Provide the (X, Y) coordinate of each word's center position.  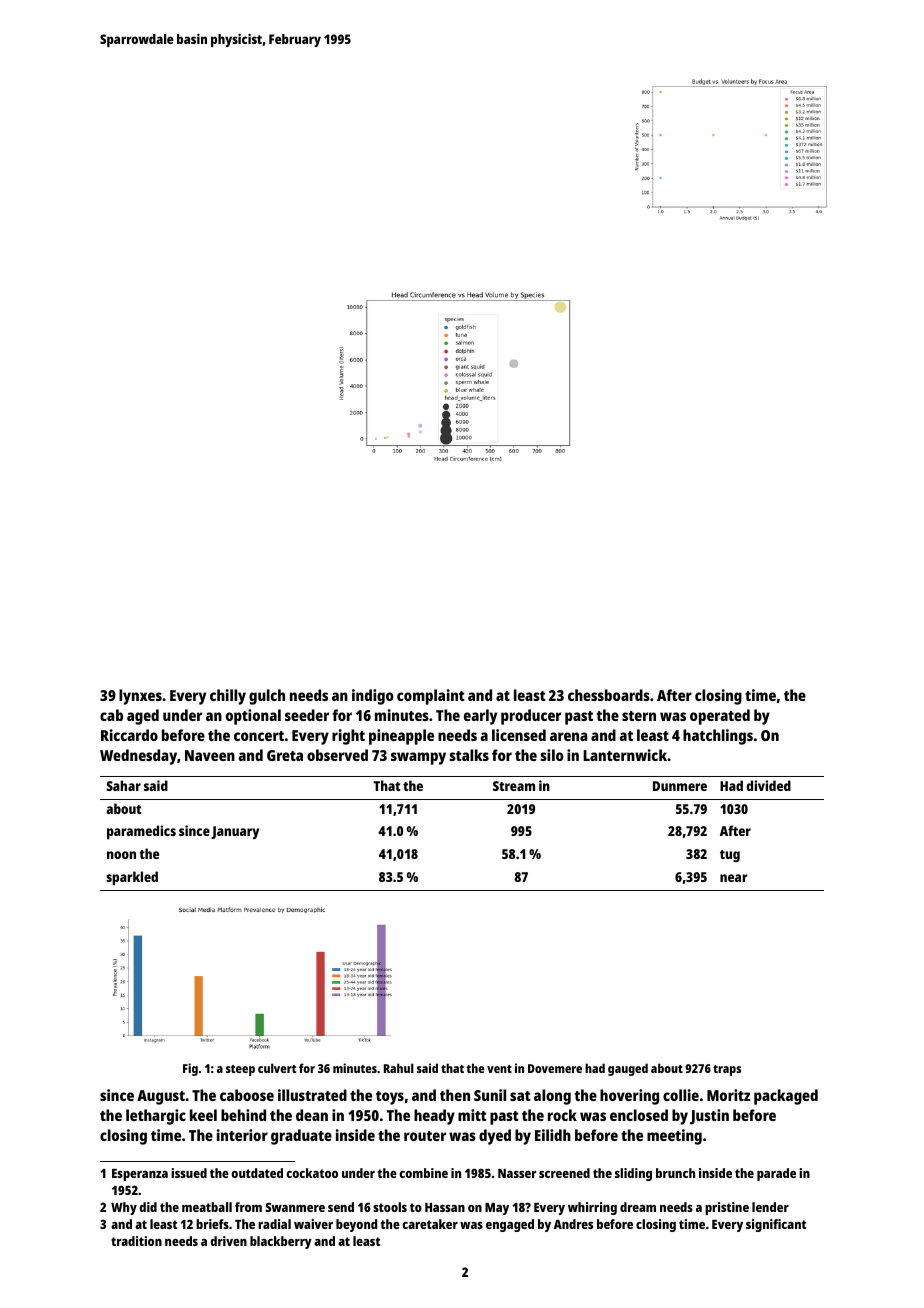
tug (730, 856)
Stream (514, 786)
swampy (418, 758)
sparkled (132, 878)
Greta (285, 755)
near (734, 878)
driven (228, 1241)
